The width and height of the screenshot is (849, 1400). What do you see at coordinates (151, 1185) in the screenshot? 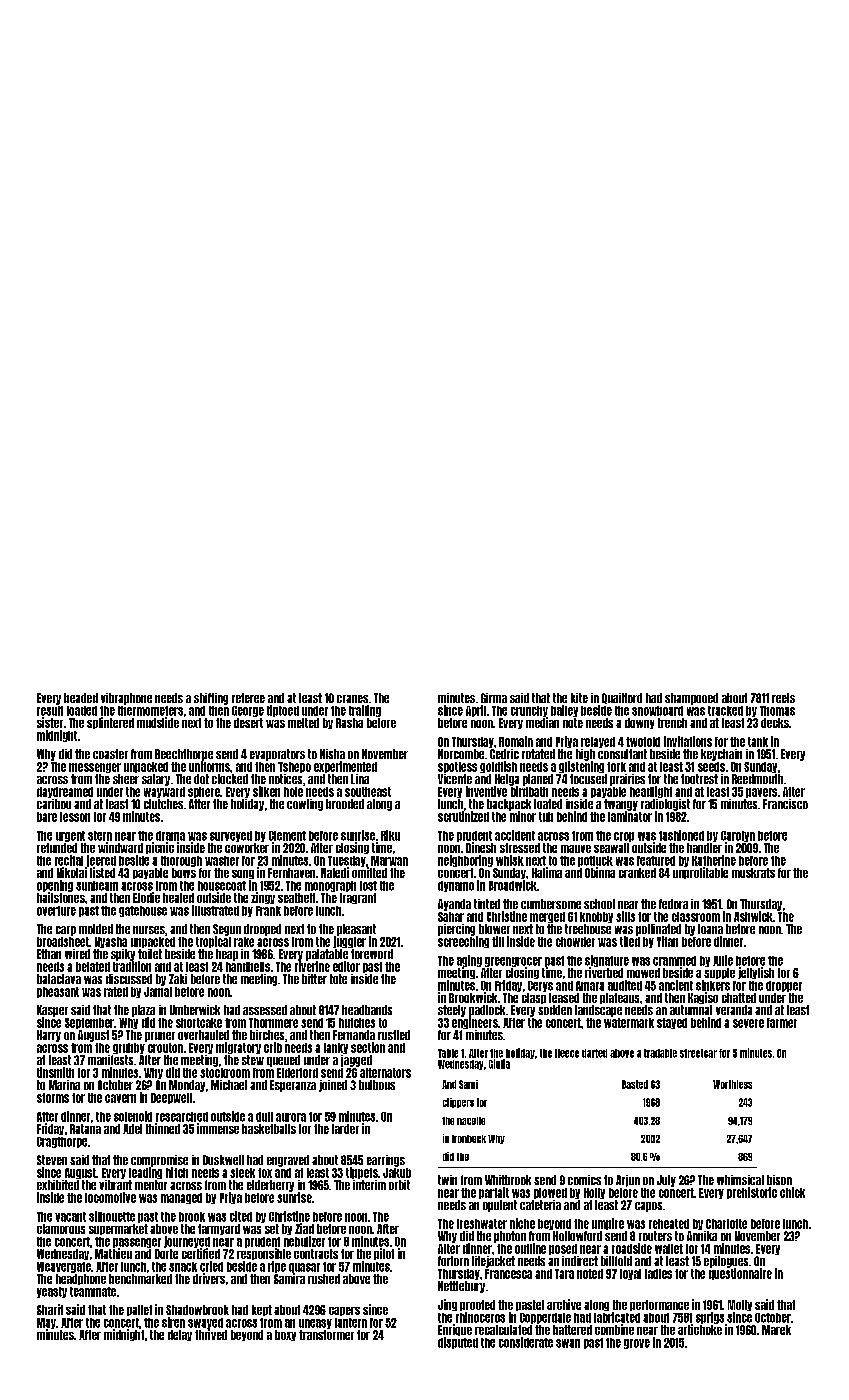
I see `mentor` at bounding box center [151, 1185].
